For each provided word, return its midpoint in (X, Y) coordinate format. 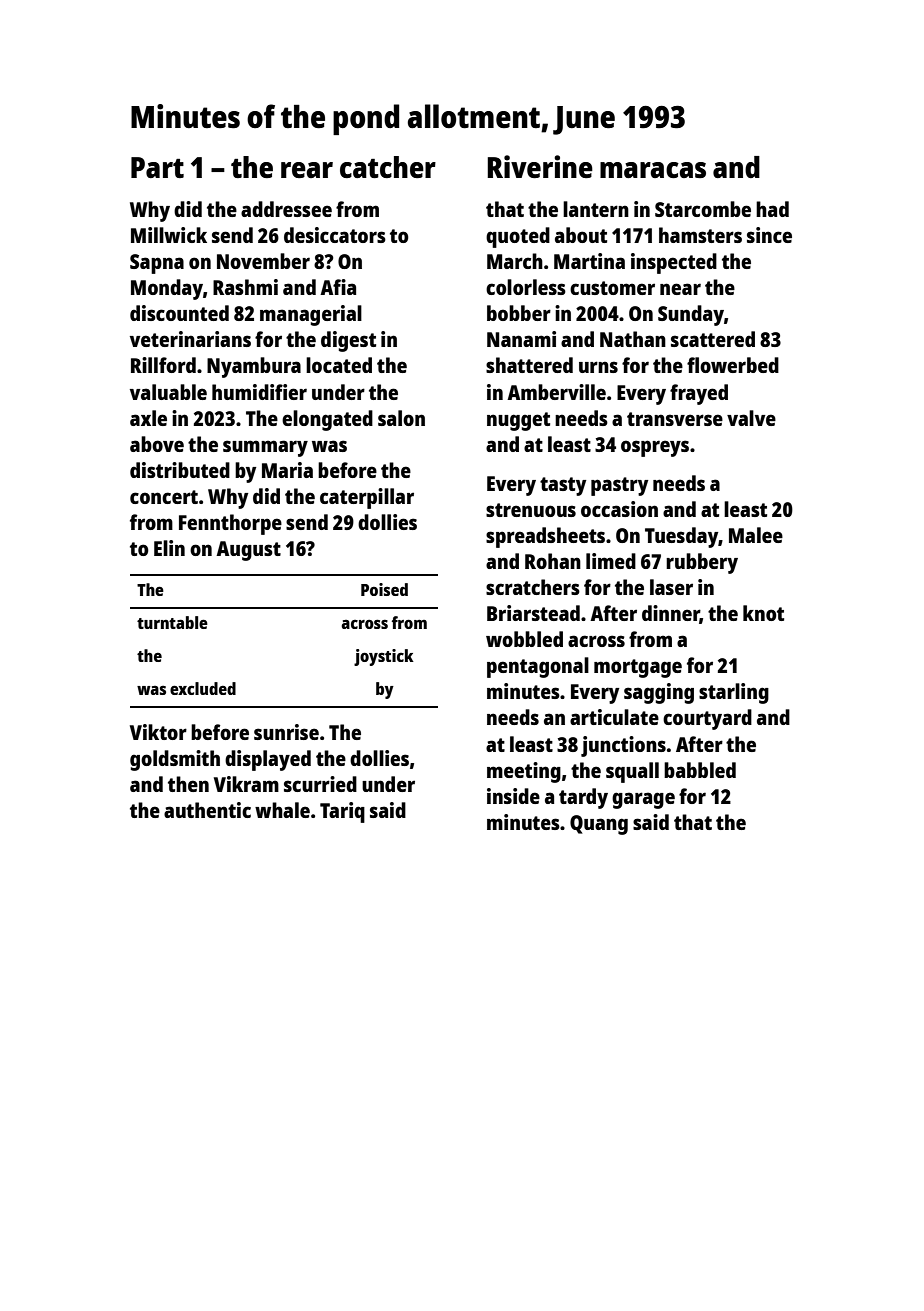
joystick (384, 657)
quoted (518, 237)
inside (513, 796)
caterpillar (367, 498)
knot (763, 613)
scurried (320, 784)
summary (265, 448)
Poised (384, 589)
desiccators (335, 235)
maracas (653, 170)
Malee (756, 535)
